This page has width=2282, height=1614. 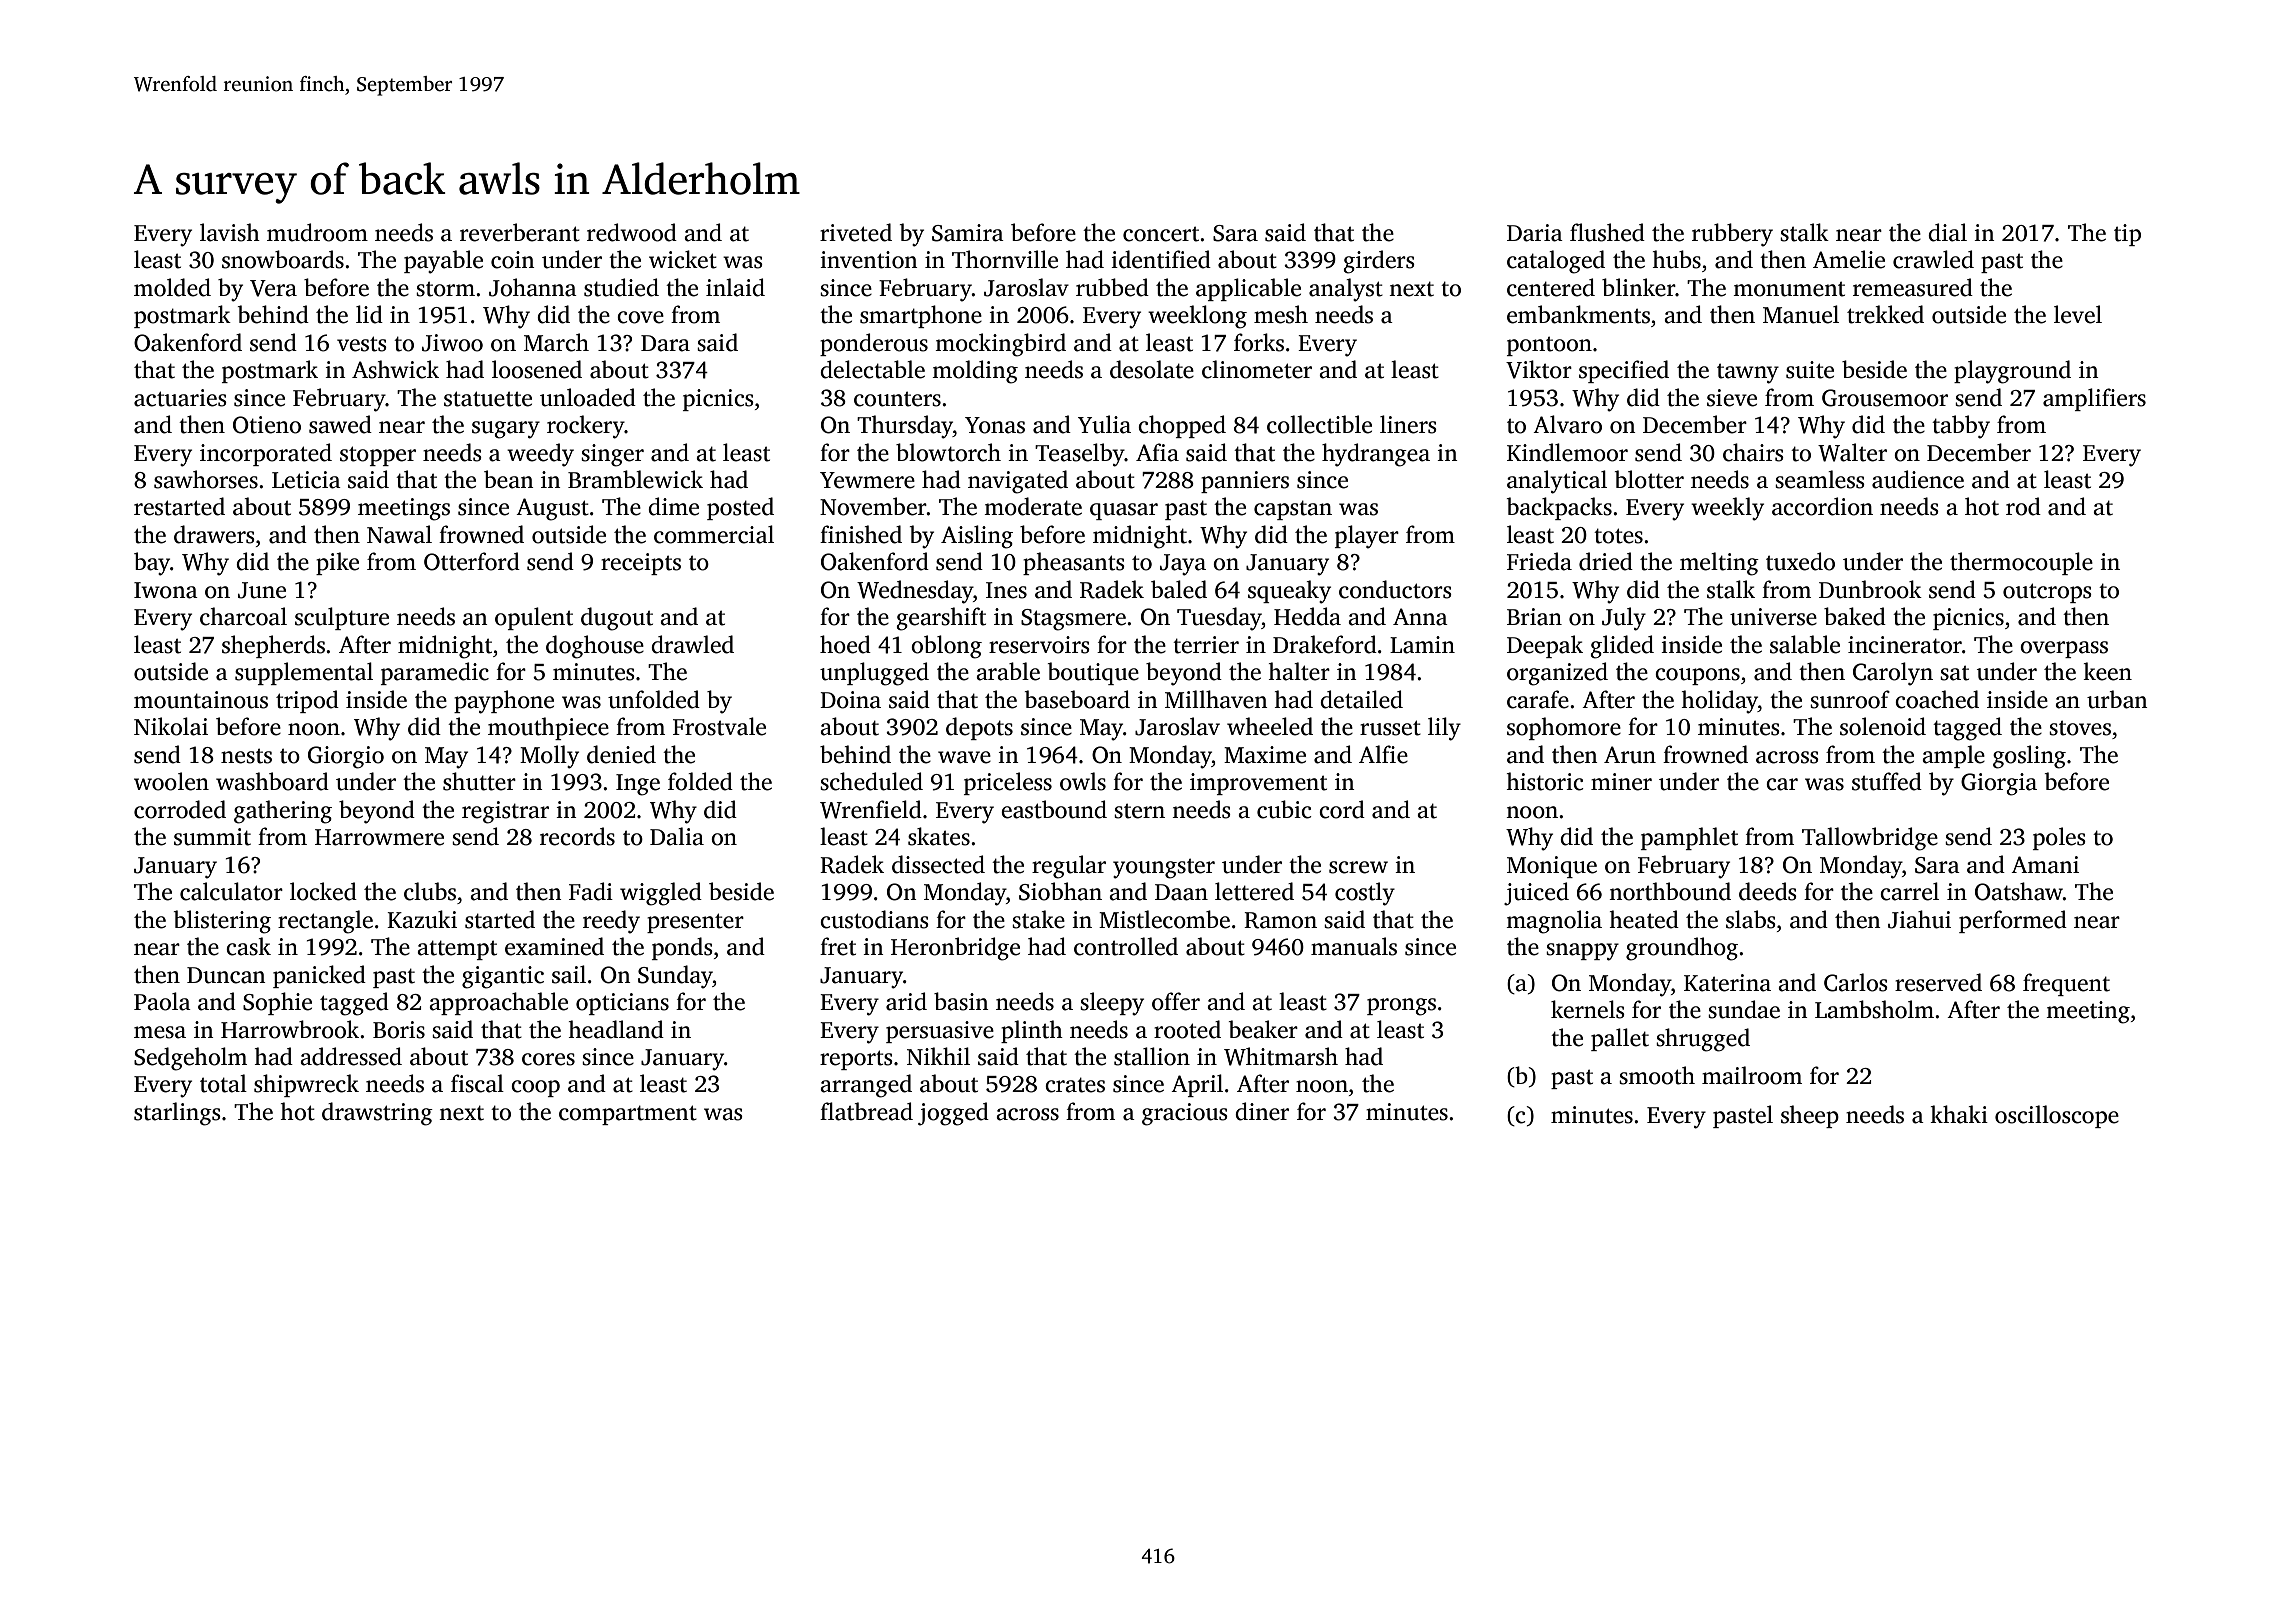 I want to click on gosling, so click(x=2029, y=757).
